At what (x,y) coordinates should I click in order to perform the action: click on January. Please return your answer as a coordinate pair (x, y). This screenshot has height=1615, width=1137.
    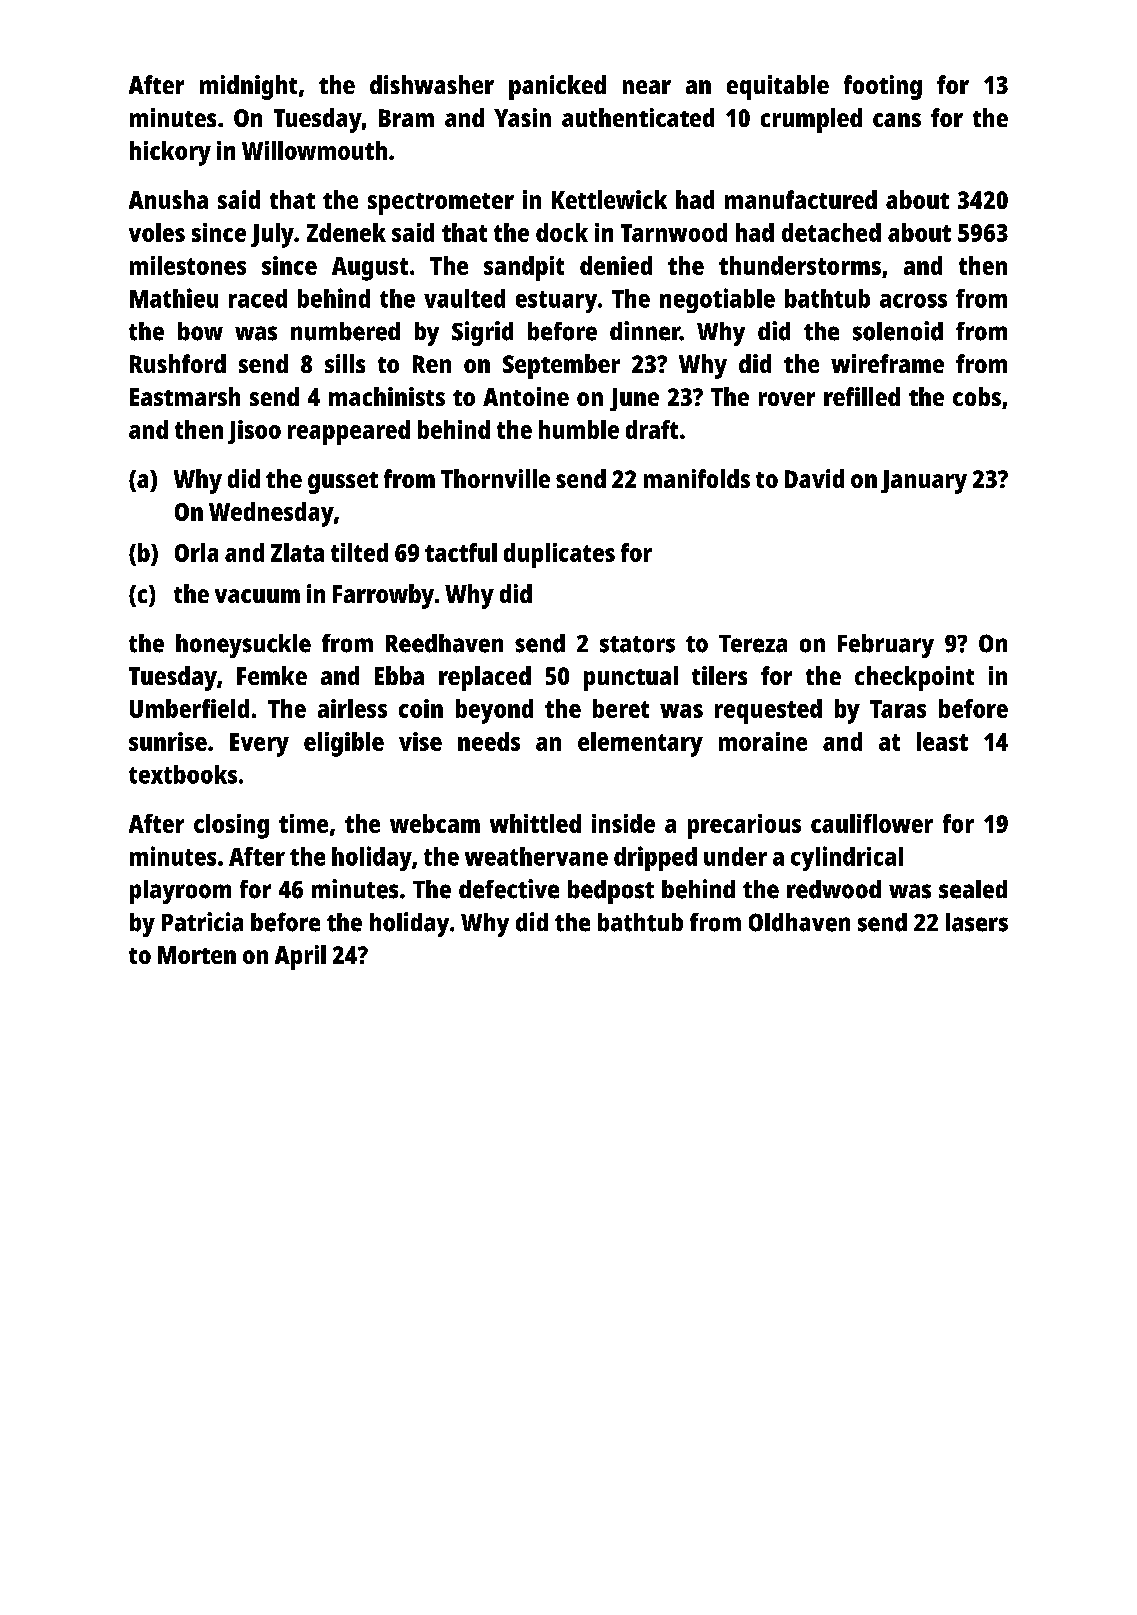
    Looking at the image, I should click on (924, 482).
